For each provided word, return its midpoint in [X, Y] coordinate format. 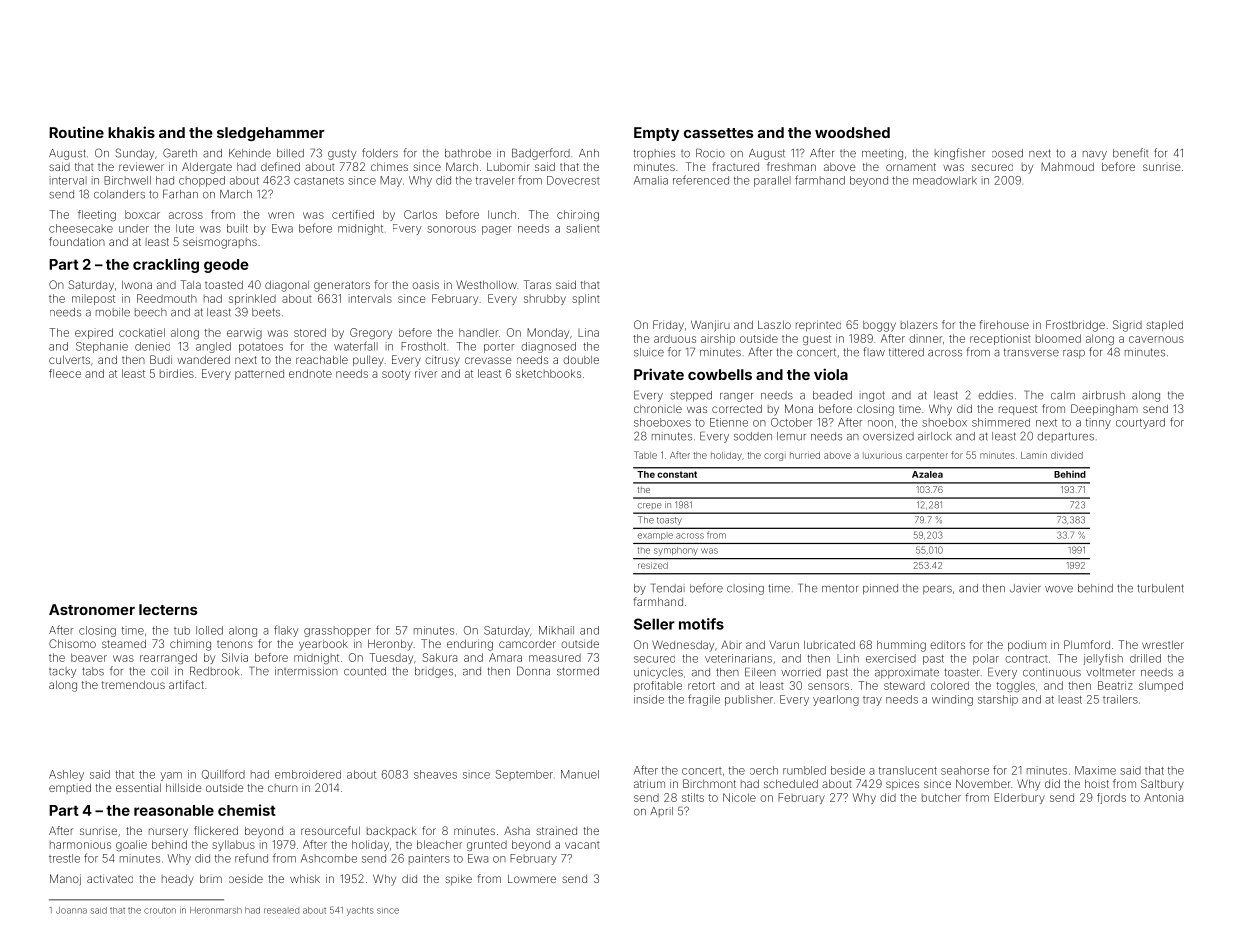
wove [1059, 589]
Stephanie [102, 347]
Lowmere [532, 878]
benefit [1130, 153]
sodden [753, 436]
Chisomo [72, 643]
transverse [1031, 352]
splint [586, 299]
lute [185, 228]
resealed [281, 910]
